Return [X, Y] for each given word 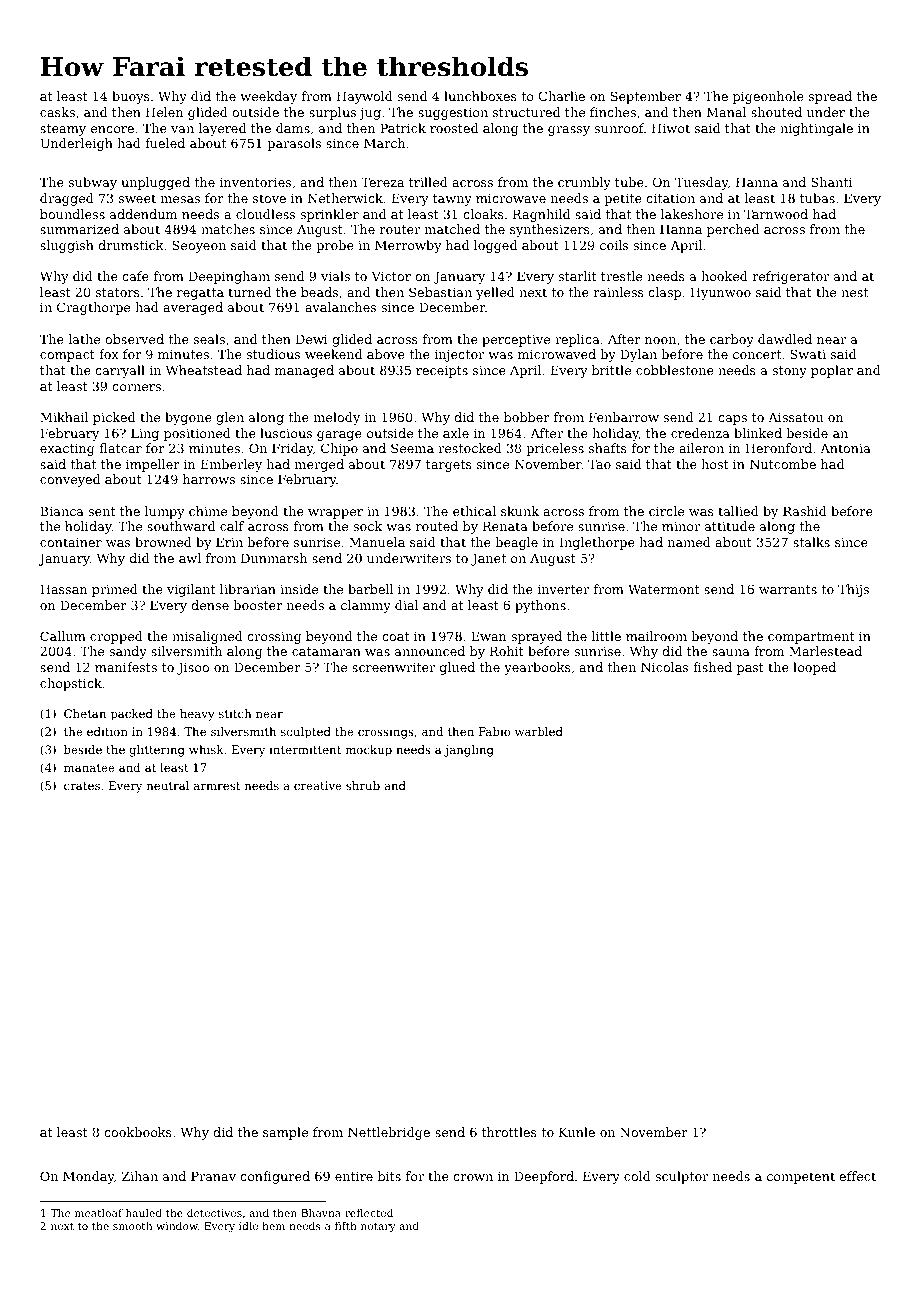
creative [318, 785]
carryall [120, 371]
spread [830, 97]
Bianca [62, 511]
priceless [555, 449]
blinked [758, 433]
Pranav [213, 1176]
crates [82, 786]
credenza [700, 433]
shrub [363, 785]
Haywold [365, 97]
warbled [539, 731]
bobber [527, 417]
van [182, 129]
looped [814, 668]
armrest [217, 786]
